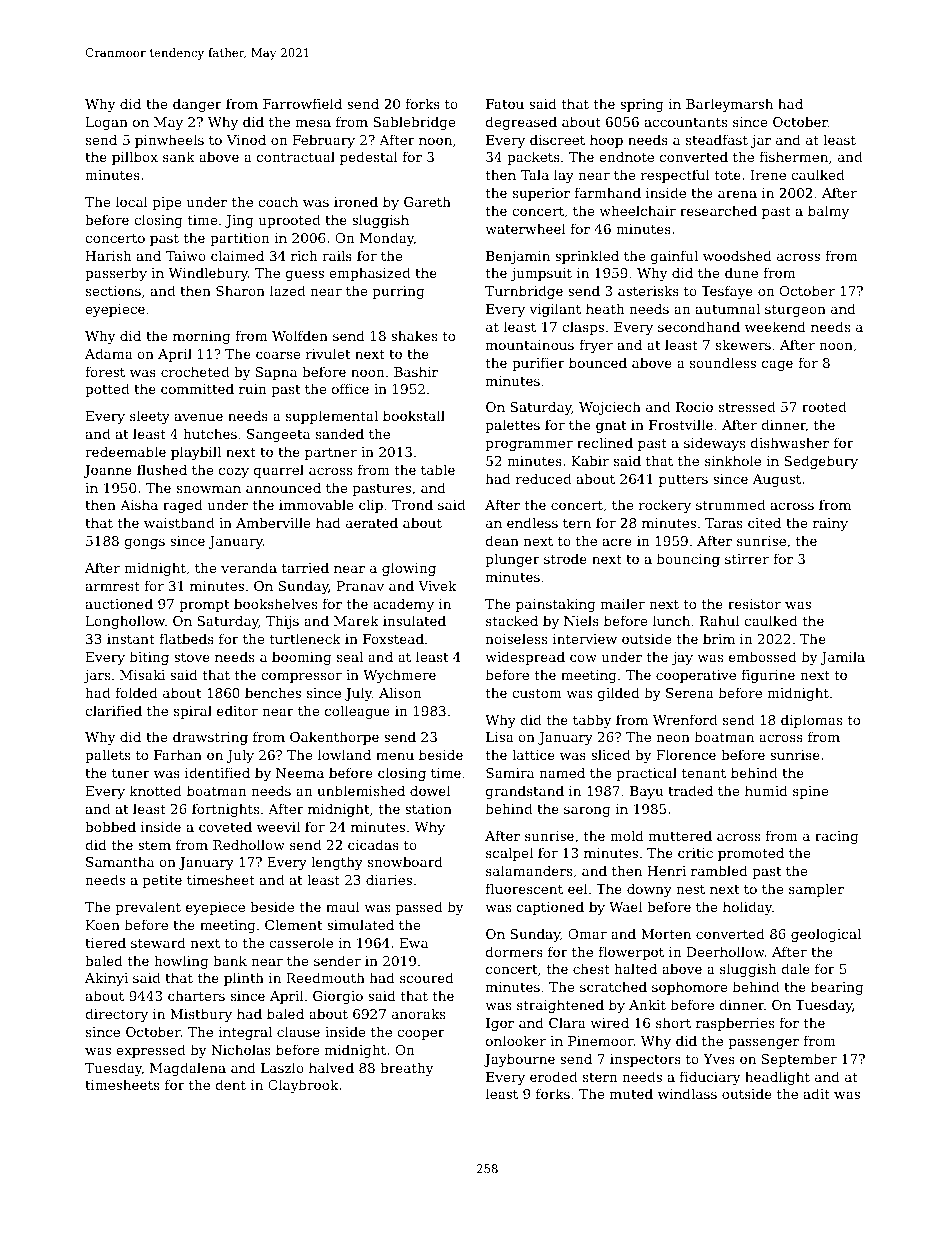 Image resolution: width=952 pixels, height=1233 pixels. I want to click on Vivek, so click(437, 585).
